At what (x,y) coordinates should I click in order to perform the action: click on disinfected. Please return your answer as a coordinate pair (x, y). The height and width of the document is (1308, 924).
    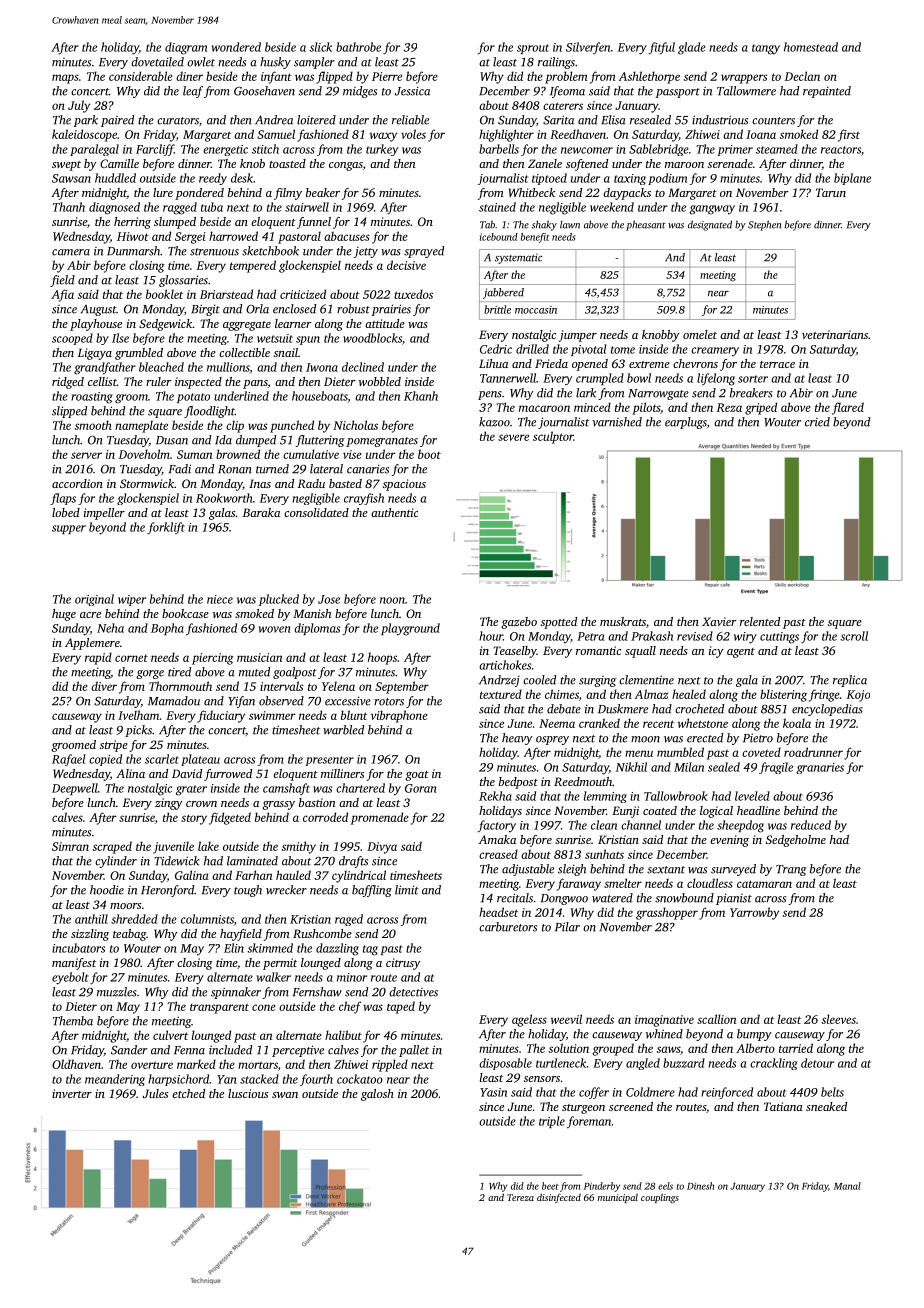
    Looking at the image, I should click on (559, 1198).
